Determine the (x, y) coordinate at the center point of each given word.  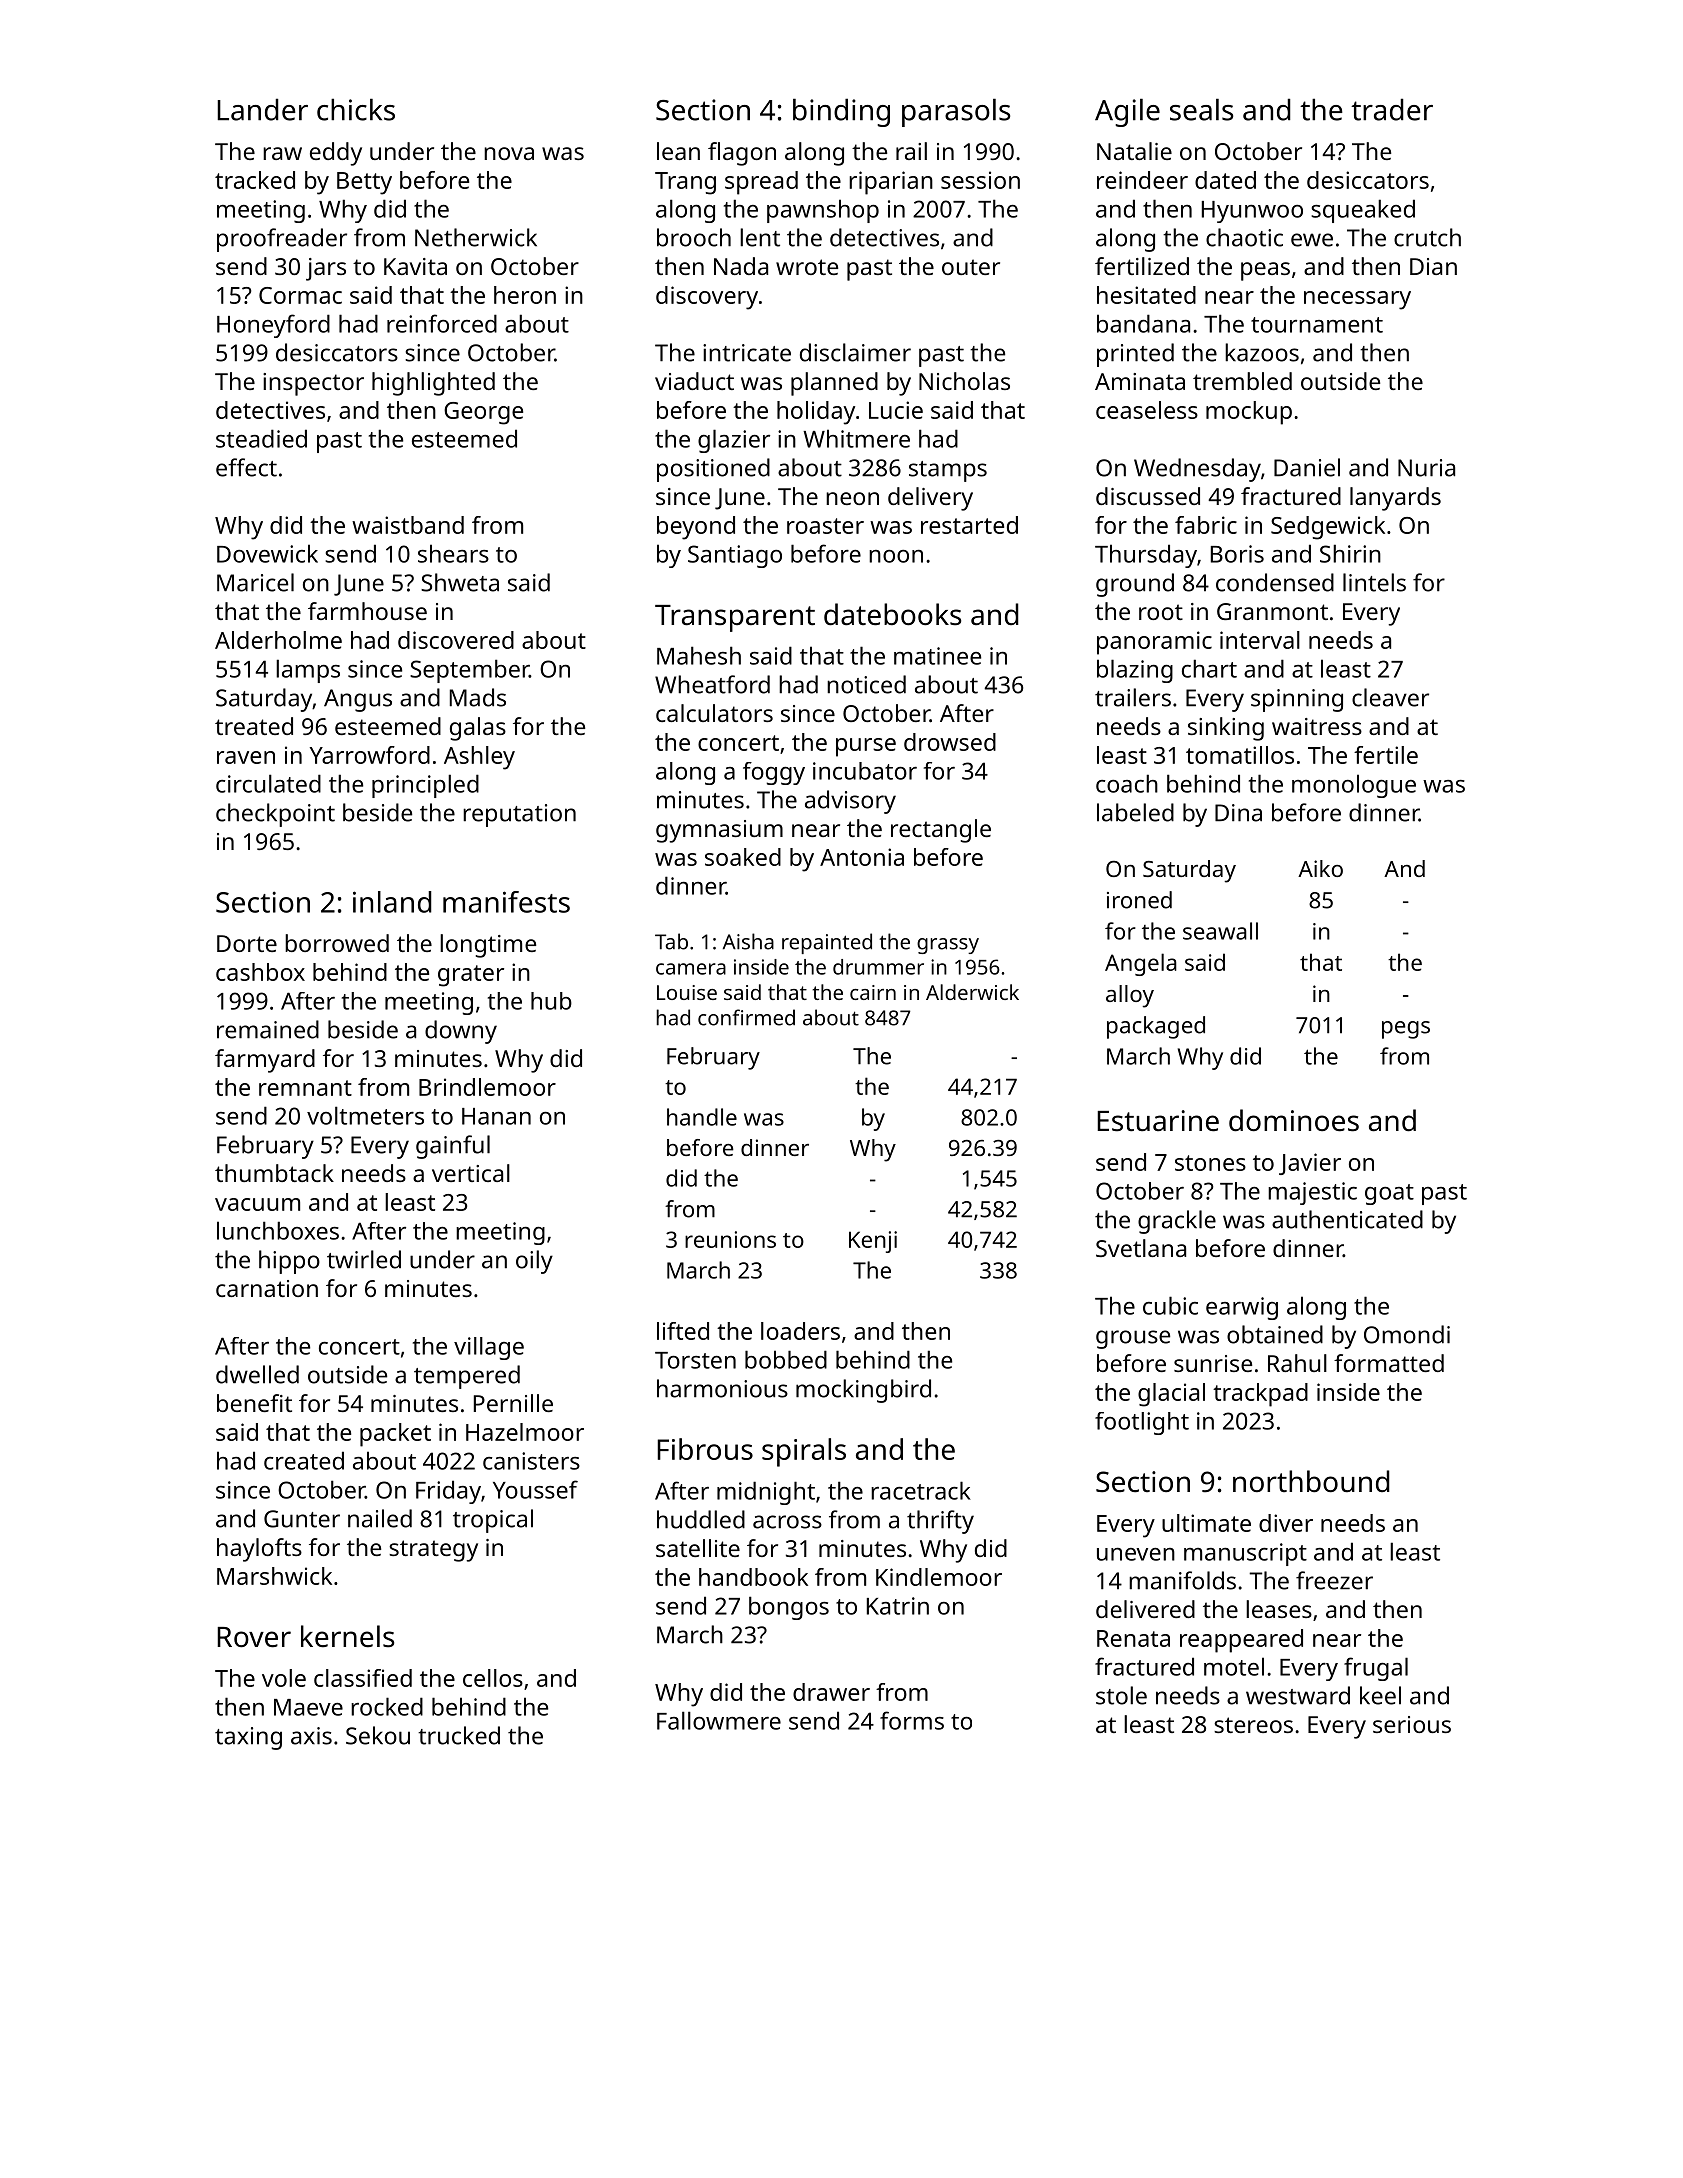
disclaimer (855, 352)
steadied (261, 438)
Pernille (513, 1403)
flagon (742, 154)
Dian (1433, 266)
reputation (519, 815)
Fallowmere (719, 1720)
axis (311, 1736)
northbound (1311, 1481)
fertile (1386, 755)
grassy (948, 946)
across (787, 1522)
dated (1225, 180)
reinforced (442, 323)
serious (1412, 1724)
